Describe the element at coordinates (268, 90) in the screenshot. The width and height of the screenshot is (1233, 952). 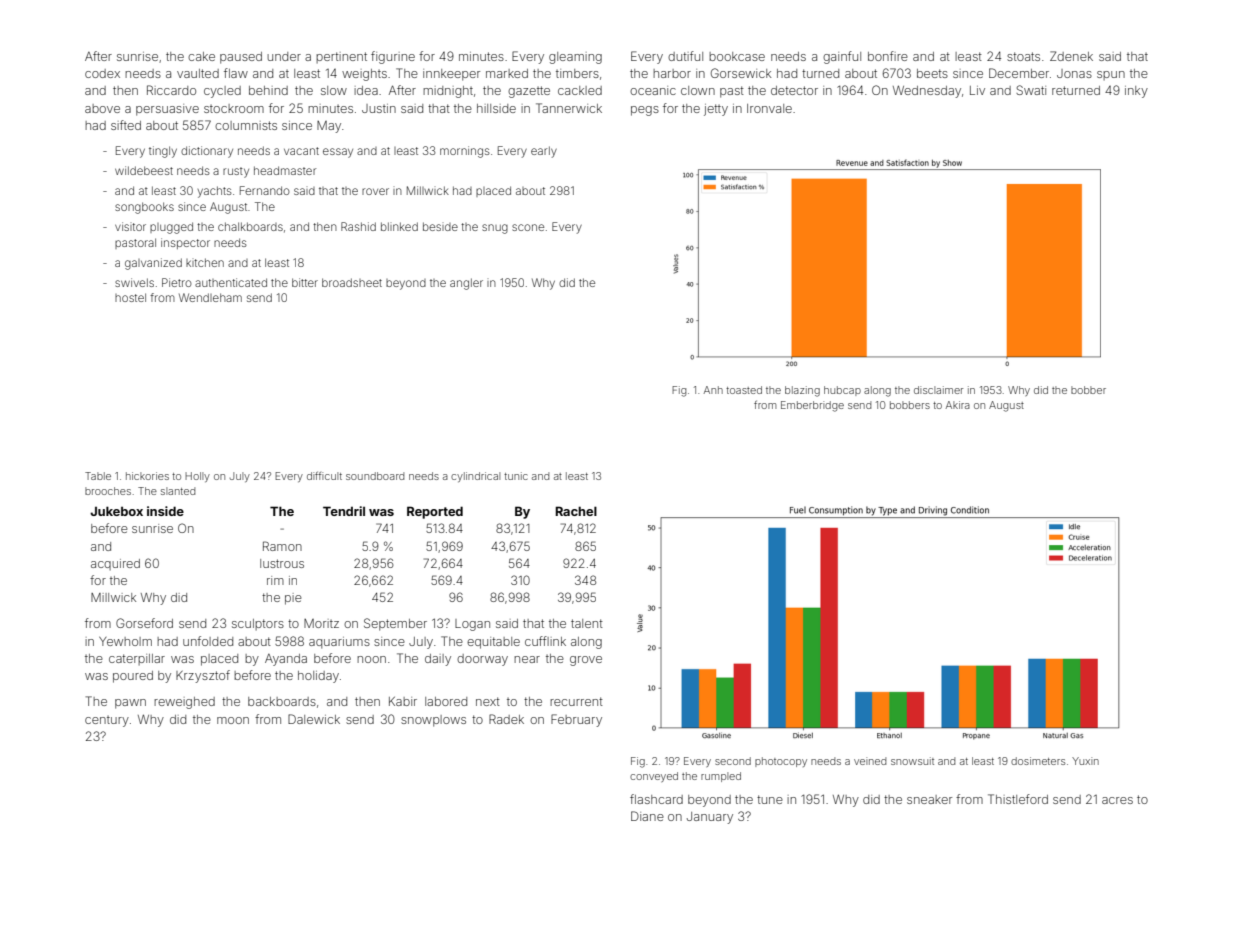
I see `behind` at that location.
